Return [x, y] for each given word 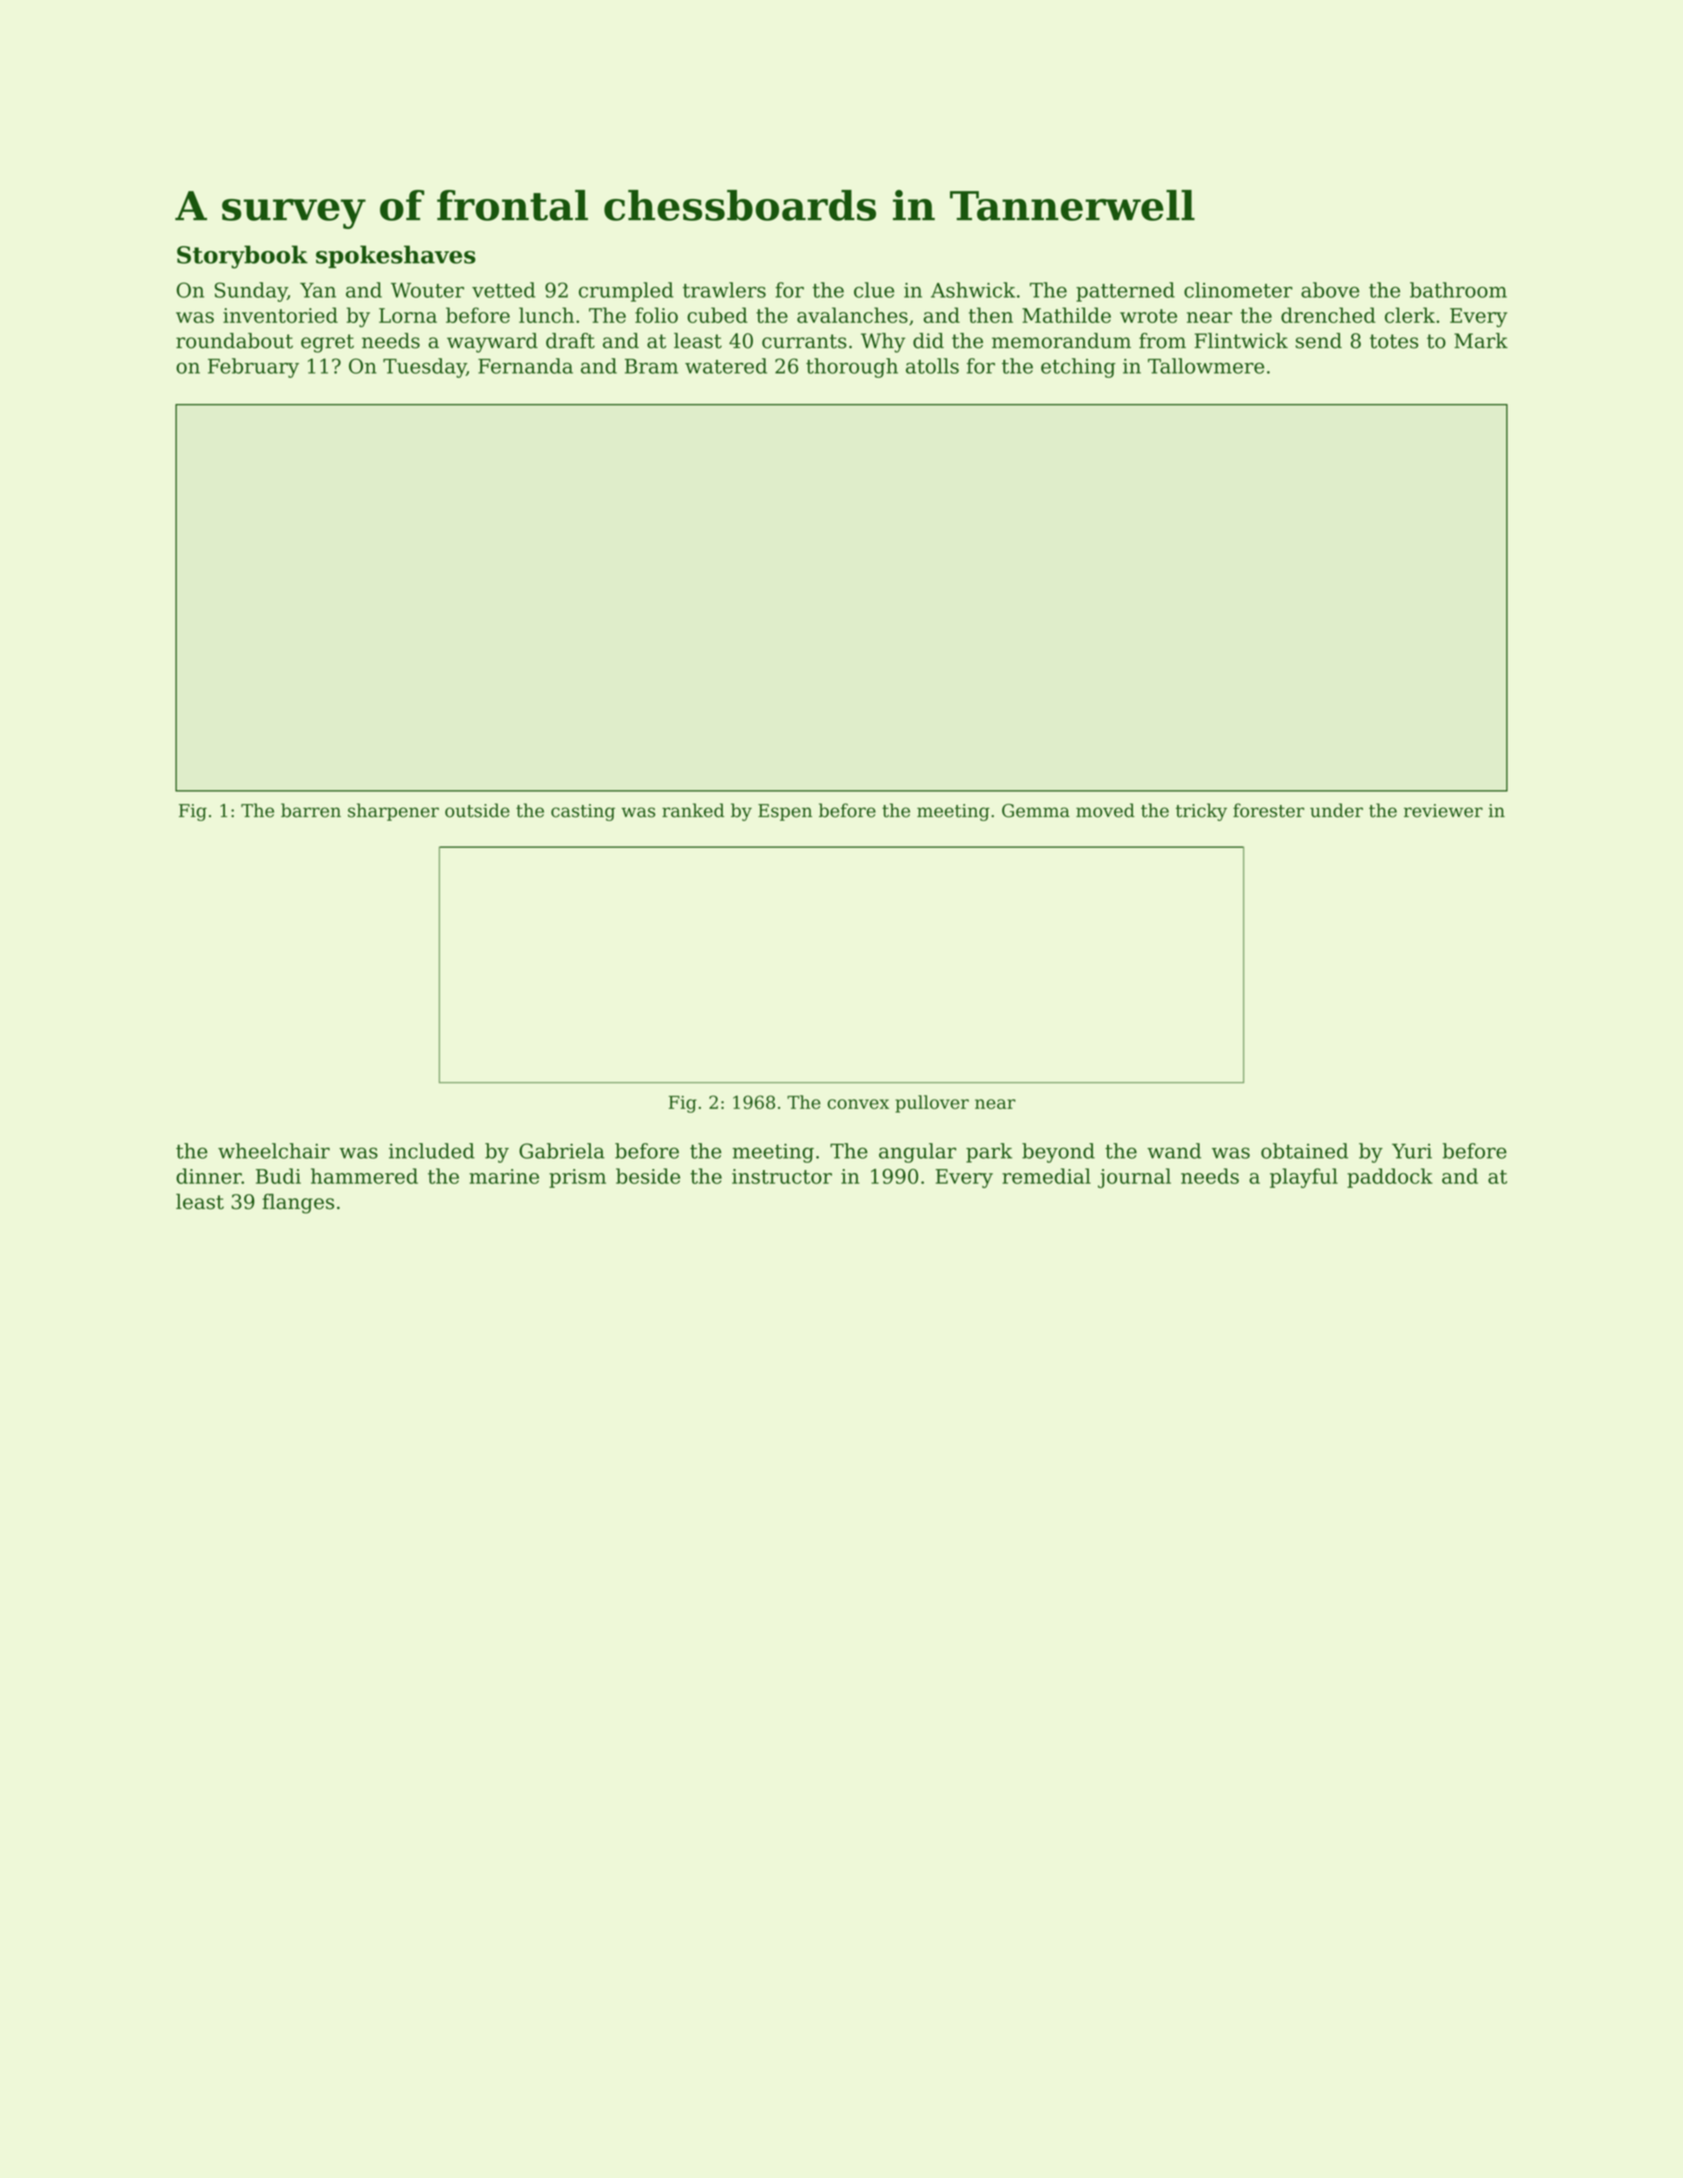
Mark [1481, 341]
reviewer [1443, 811]
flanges [298, 1203]
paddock [1390, 1178]
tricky [1201, 812]
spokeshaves [396, 256]
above [1330, 290]
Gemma [1036, 811]
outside [477, 810]
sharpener [393, 812]
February [253, 368]
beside [648, 1176]
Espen [785, 812]
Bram [651, 366]
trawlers [724, 290]
